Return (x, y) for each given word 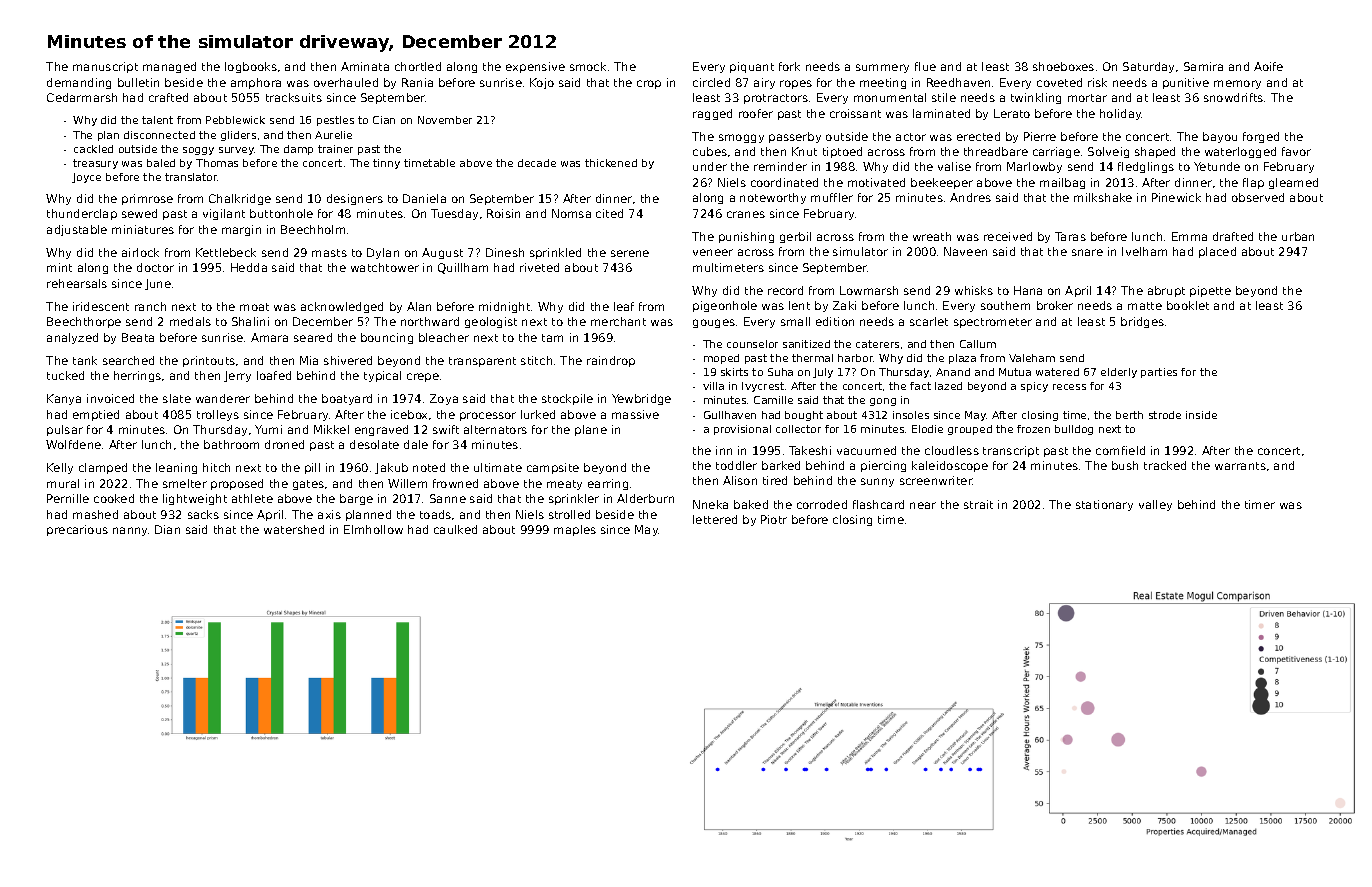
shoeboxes (1063, 66)
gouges (714, 323)
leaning (176, 468)
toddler (736, 465)
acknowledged (342, 307)
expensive (535, 67)
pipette (1210, 291)
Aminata (365, 66)
